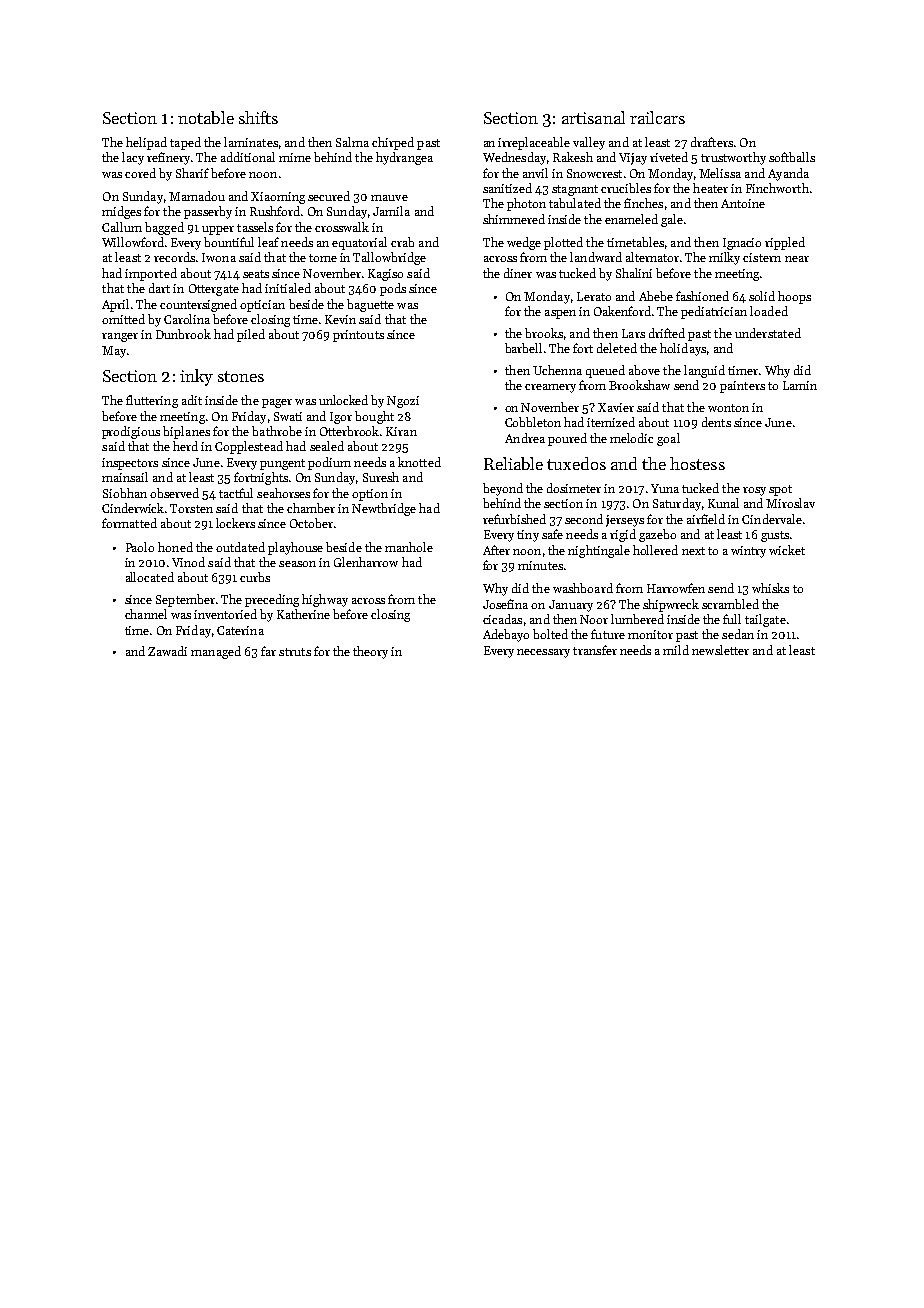 This document has height=1308, width=924. Describe the element at coordinates (352, 142) in the document. I see `Salma` at that location.
